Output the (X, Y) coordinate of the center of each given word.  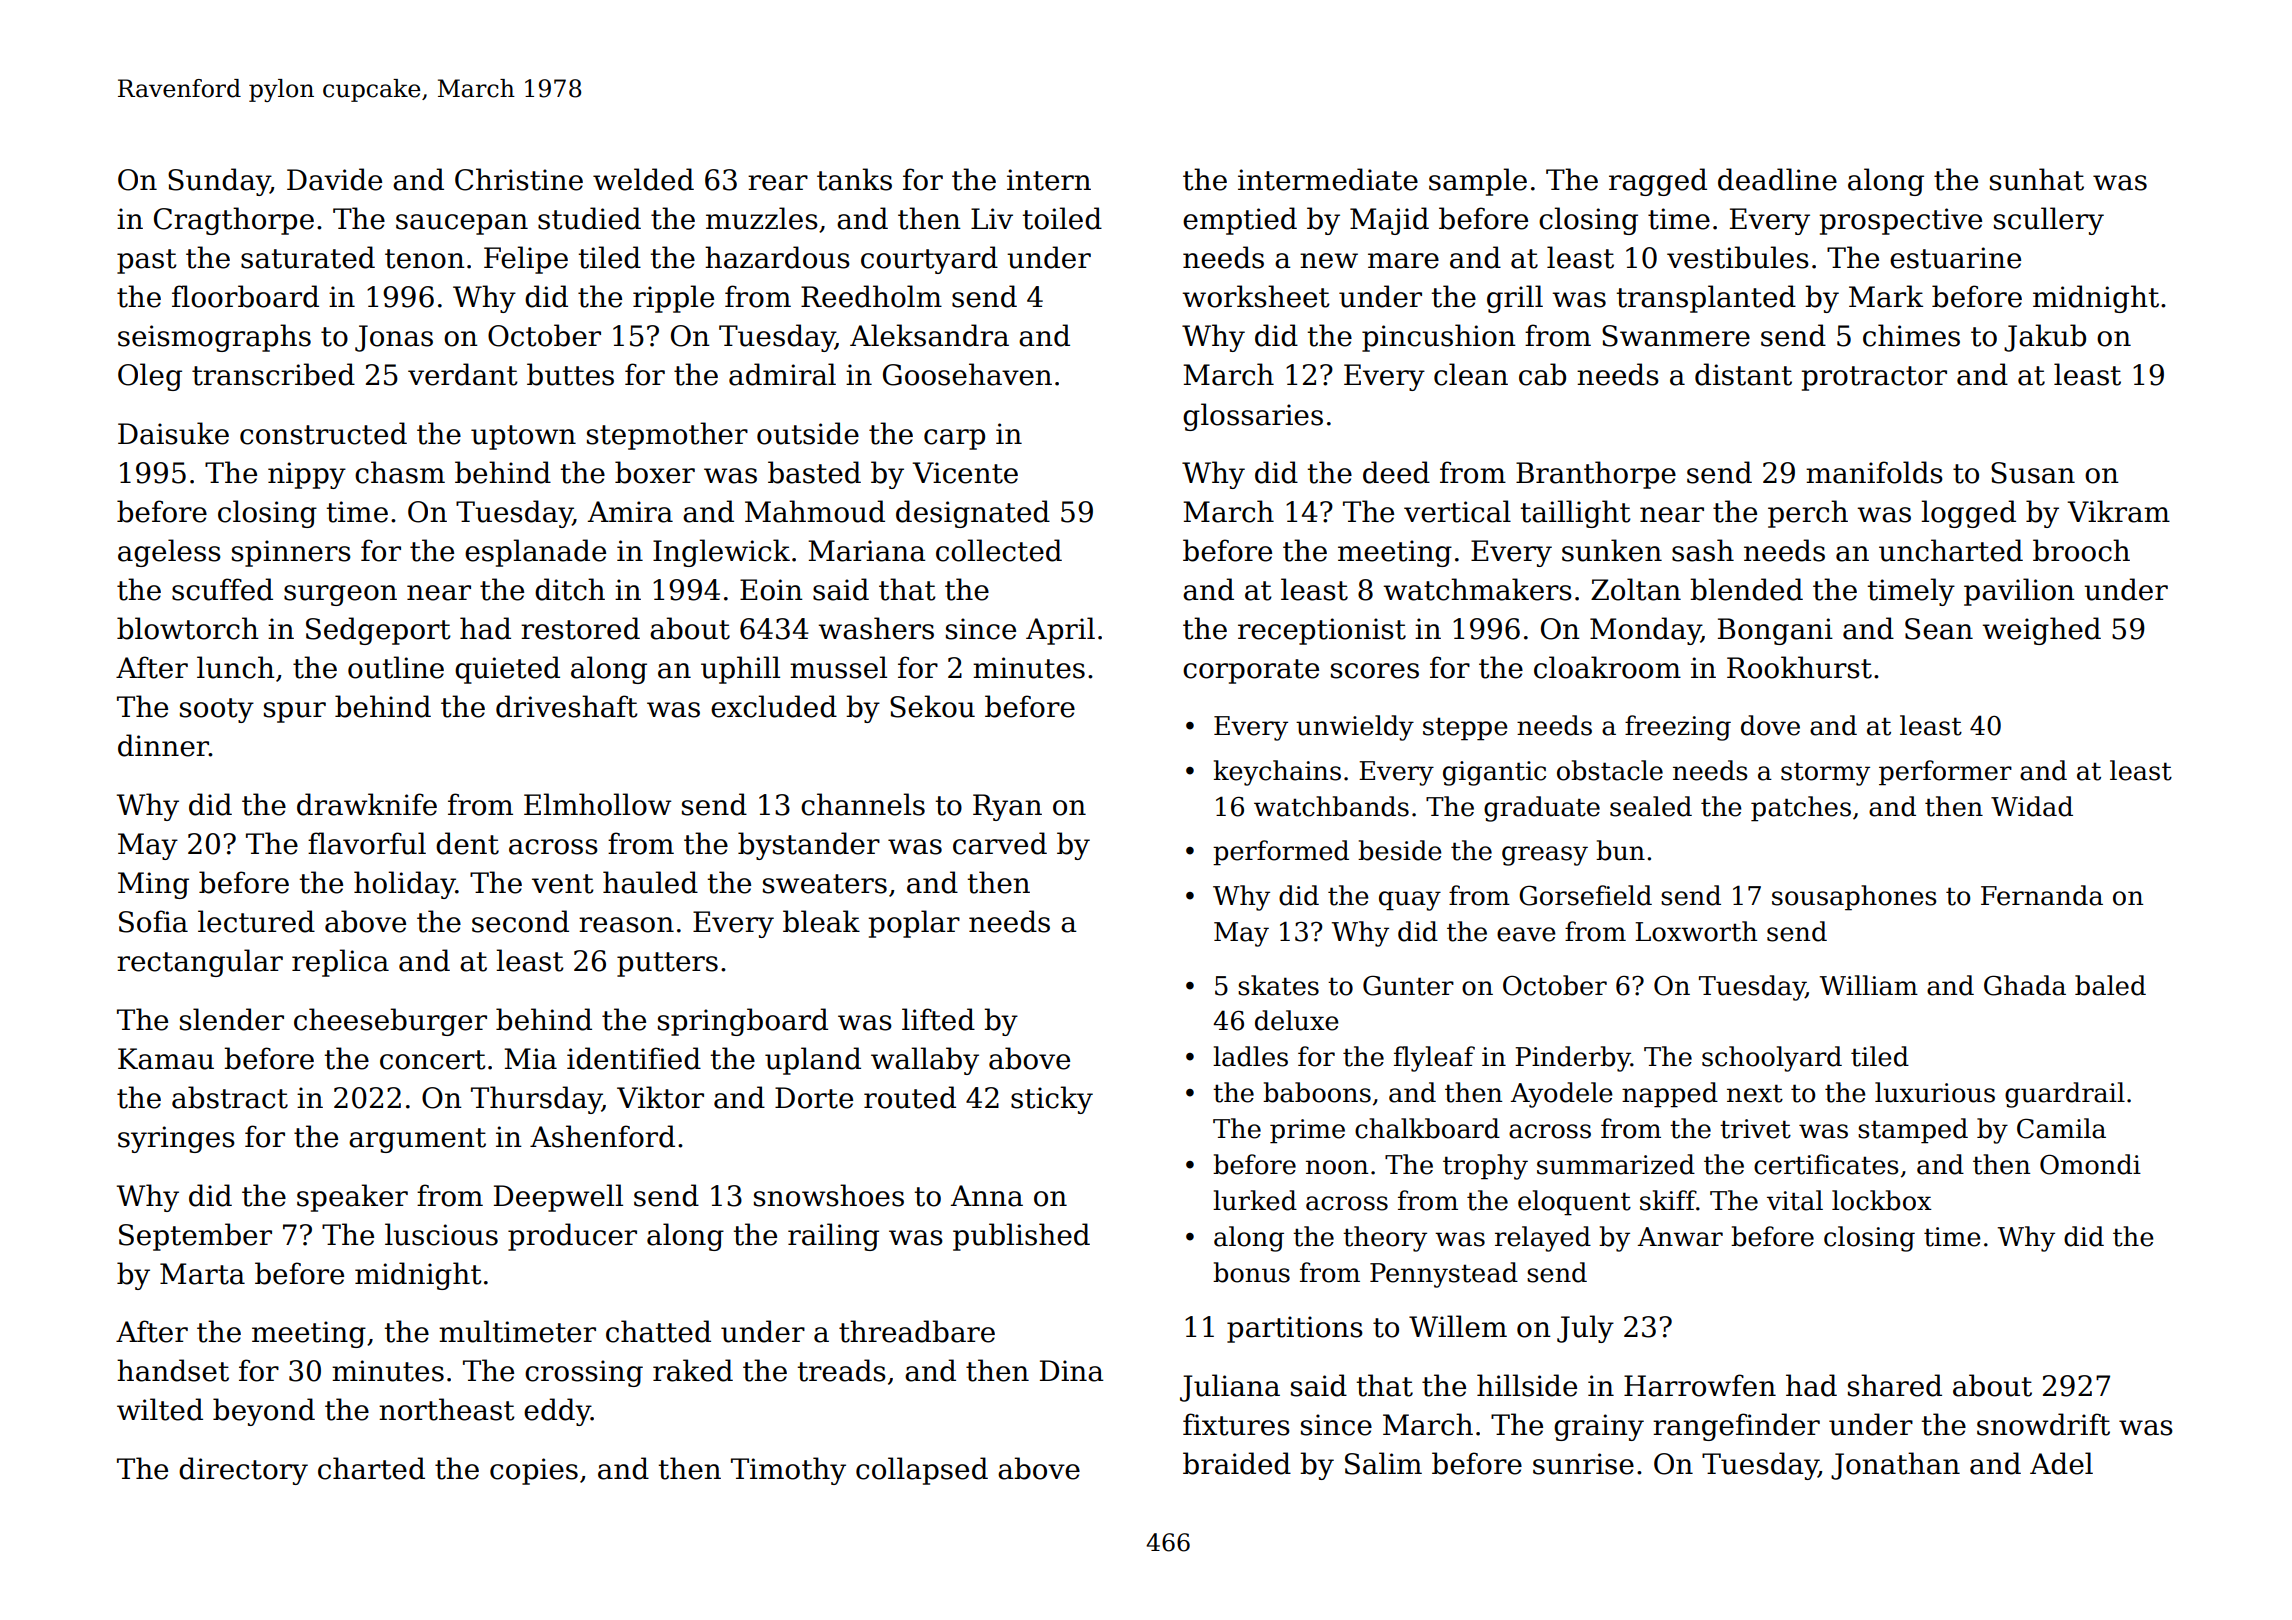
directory (243, 1471)
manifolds (1874, 472)
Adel (2061, 1463)
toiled (1062, 218)
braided (1237, 1463)
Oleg (150, 377)
